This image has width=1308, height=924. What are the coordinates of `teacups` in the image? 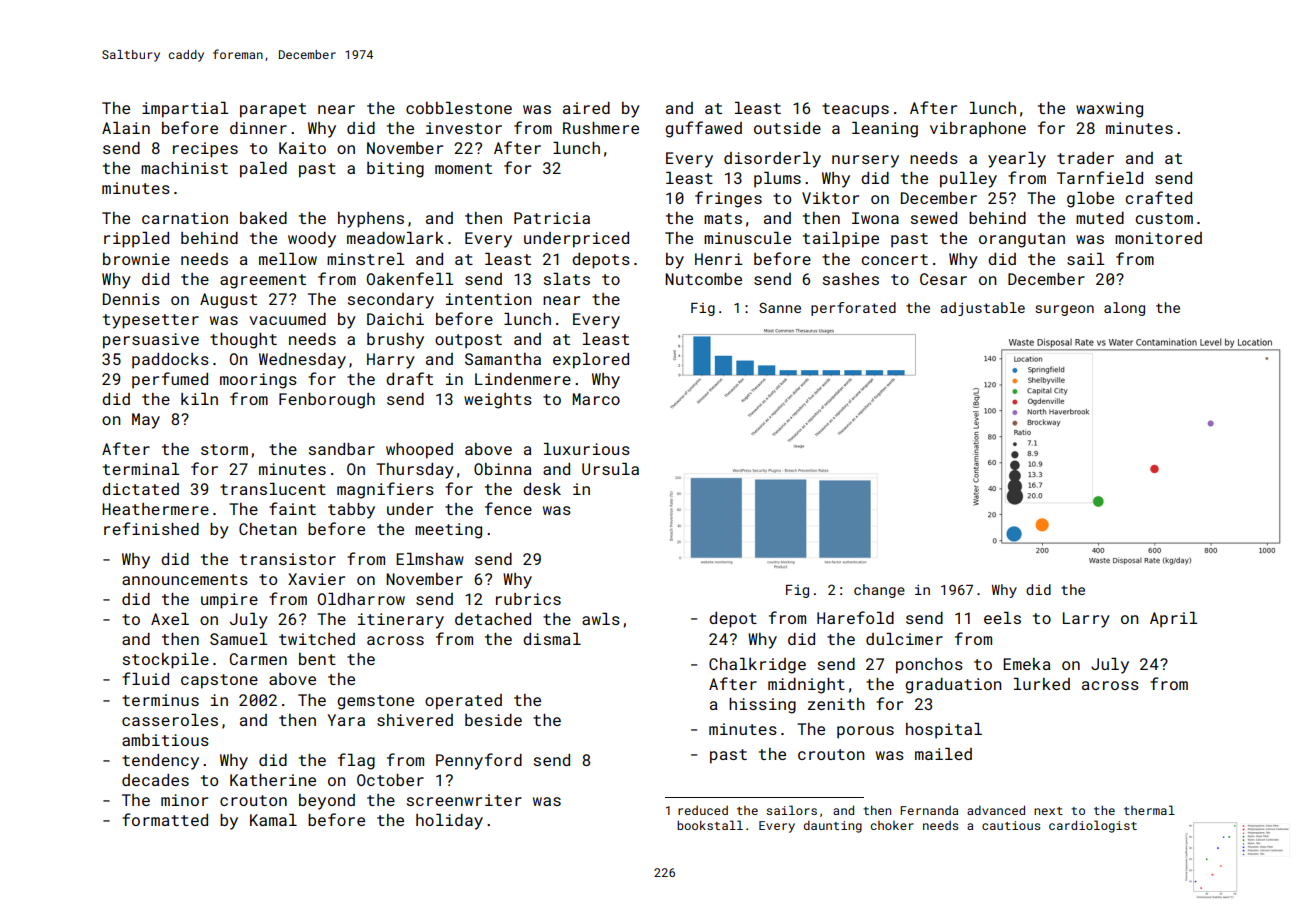 It's located at (855, 110).
